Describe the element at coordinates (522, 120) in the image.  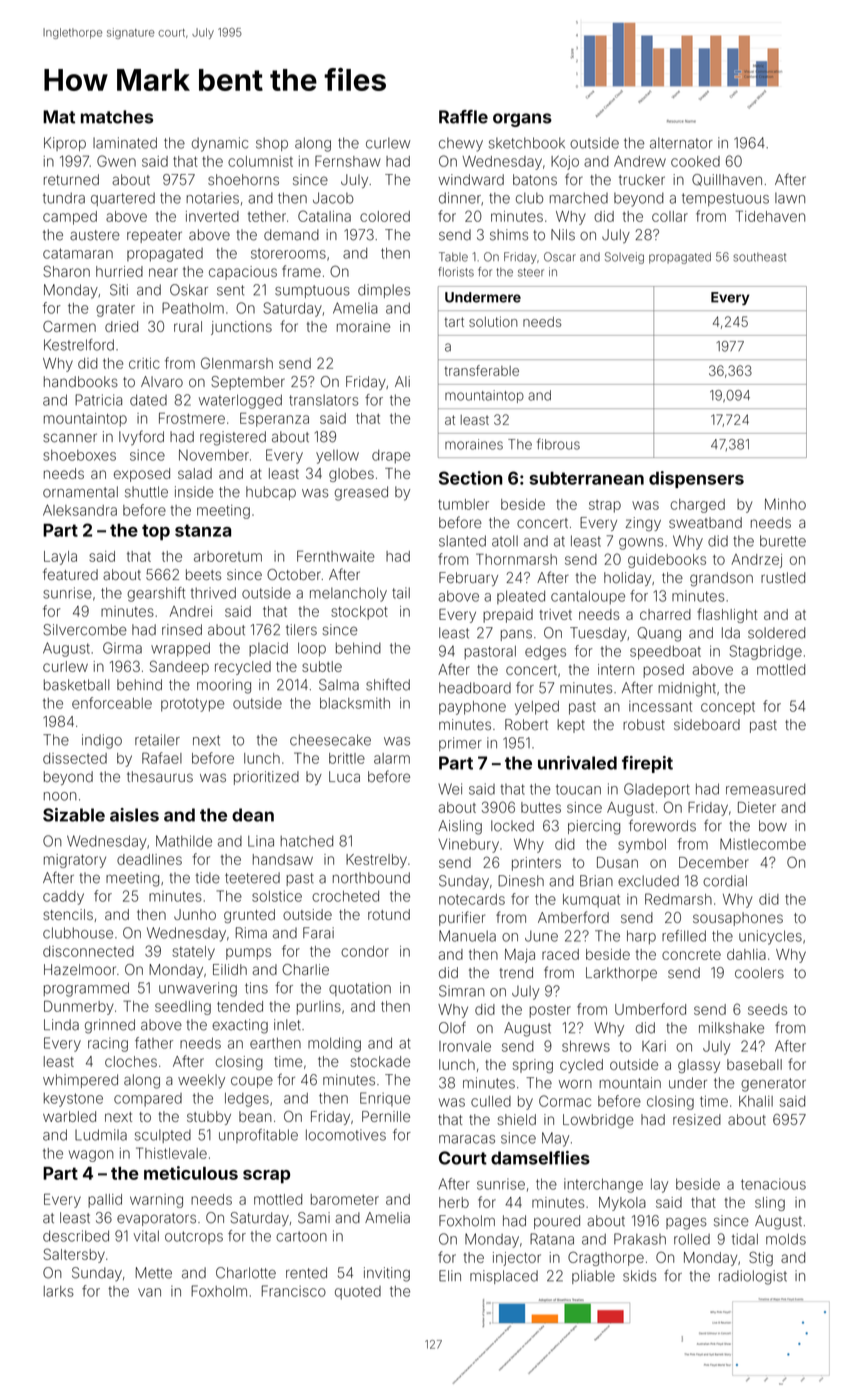
I see `organs` at that location.
